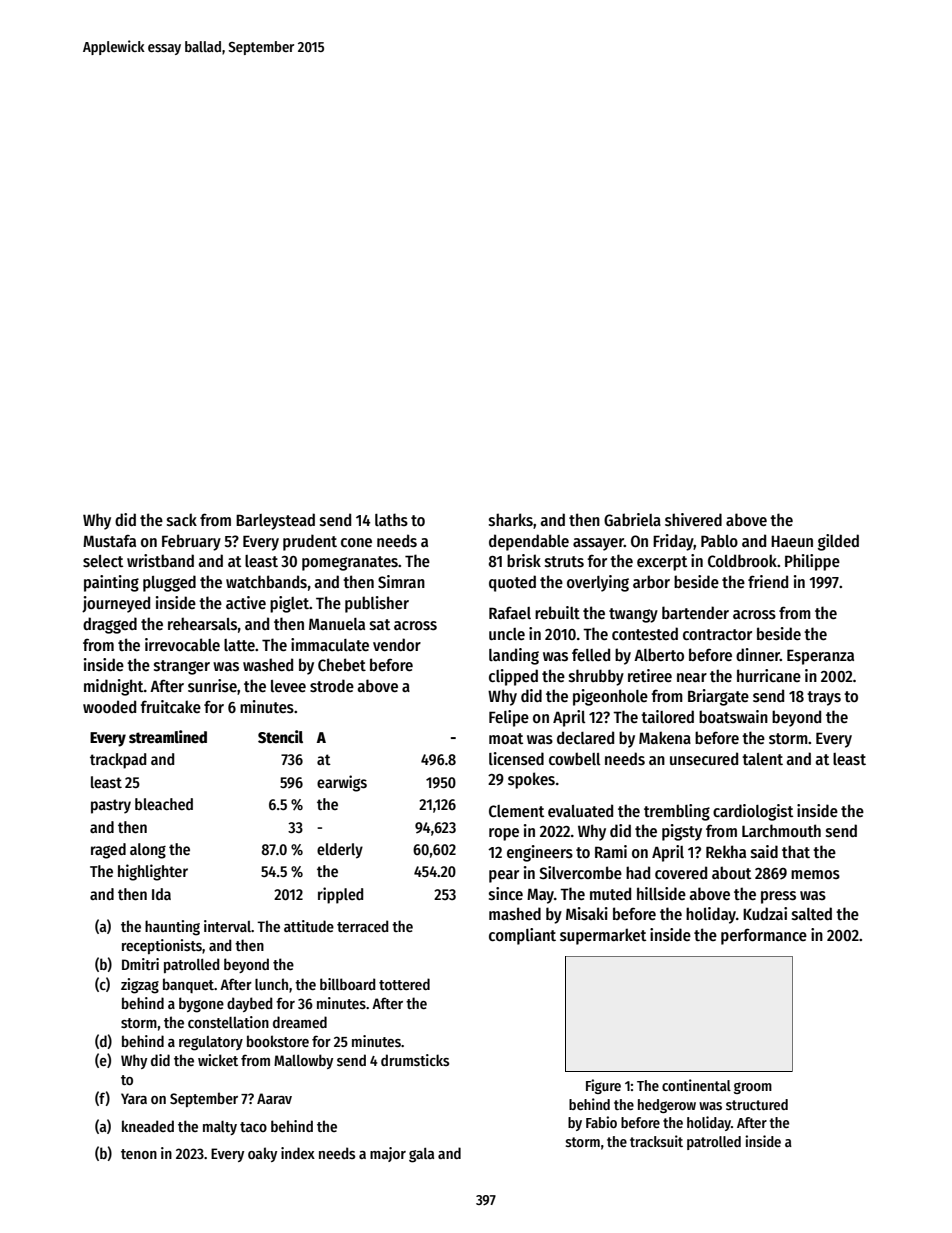 The height and width of the page is (1233, 952). I want to click on performance, so click(764, 936).
